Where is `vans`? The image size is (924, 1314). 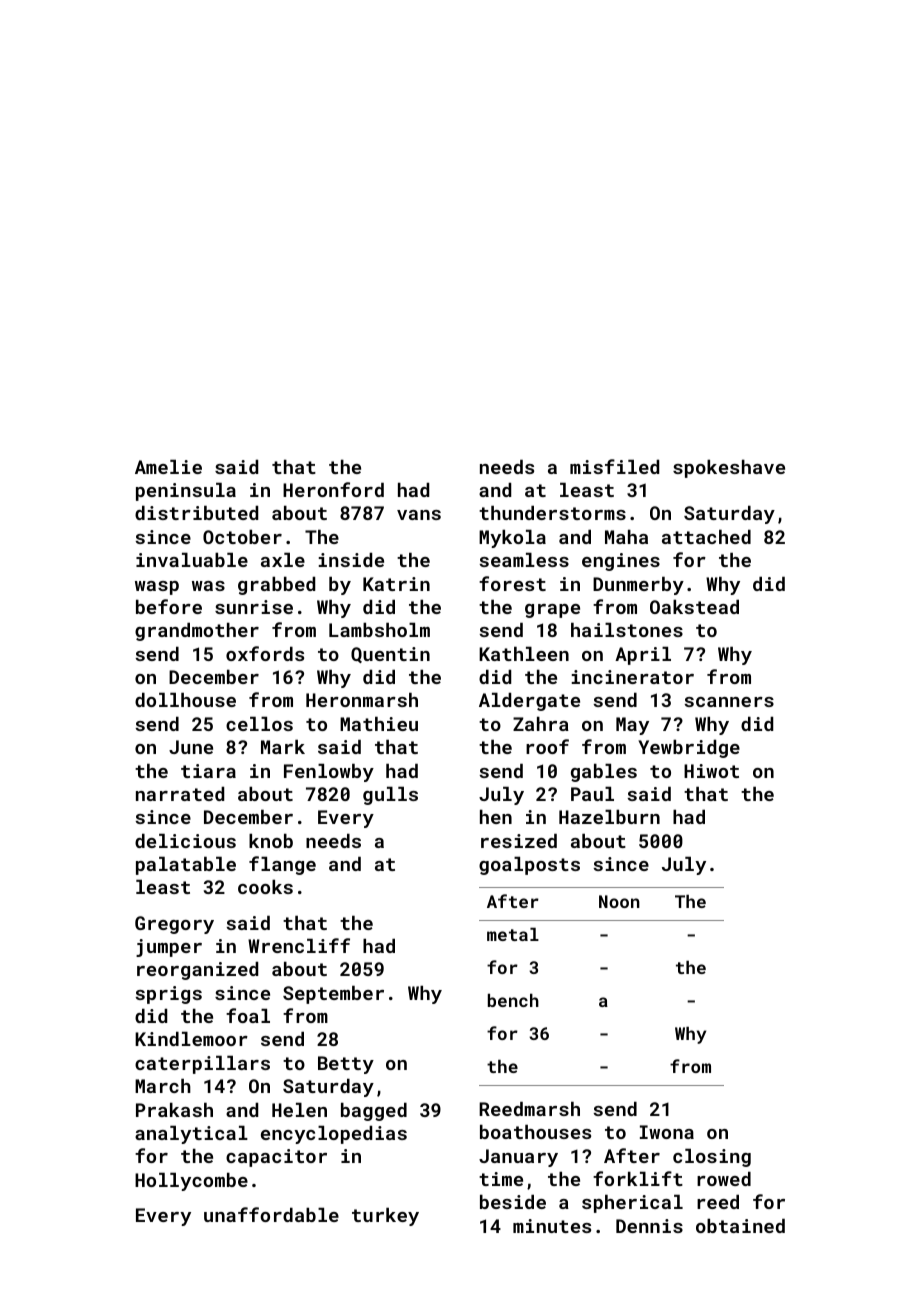
vans is located at coordinates (419, 515).
